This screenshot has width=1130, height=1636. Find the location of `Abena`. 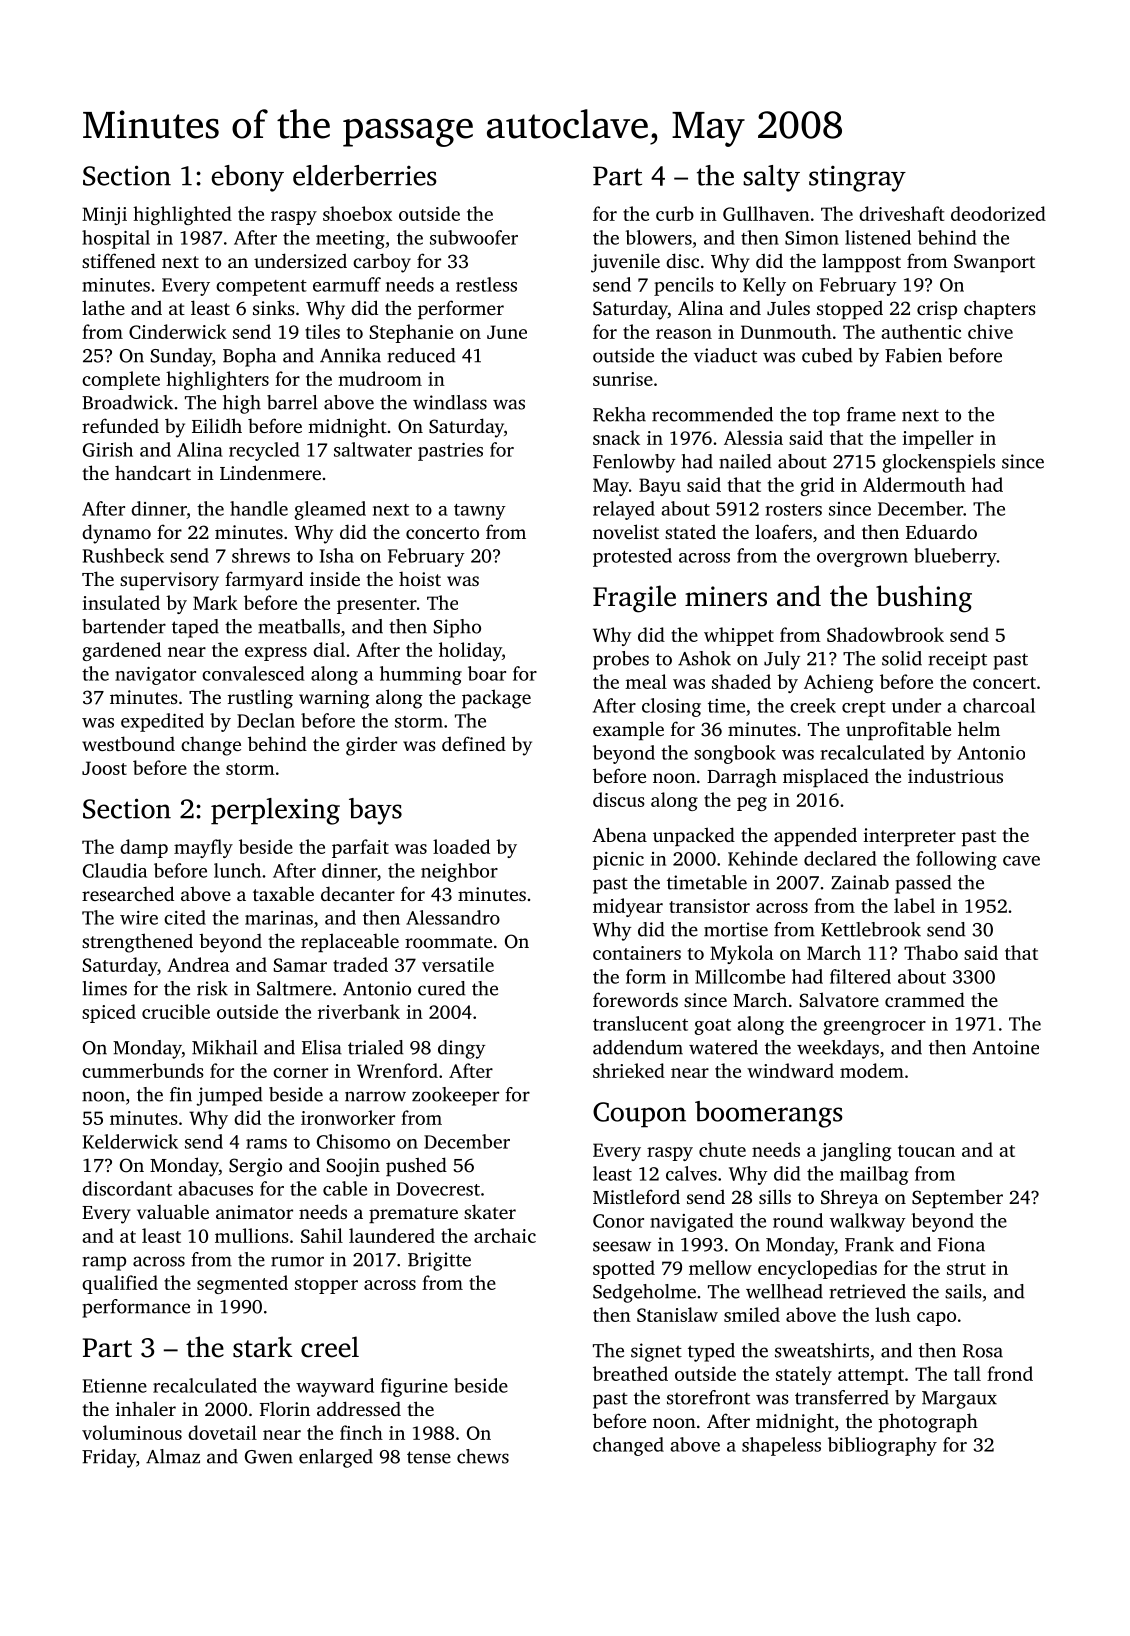

Abena is located at coordinates (619, 834).
